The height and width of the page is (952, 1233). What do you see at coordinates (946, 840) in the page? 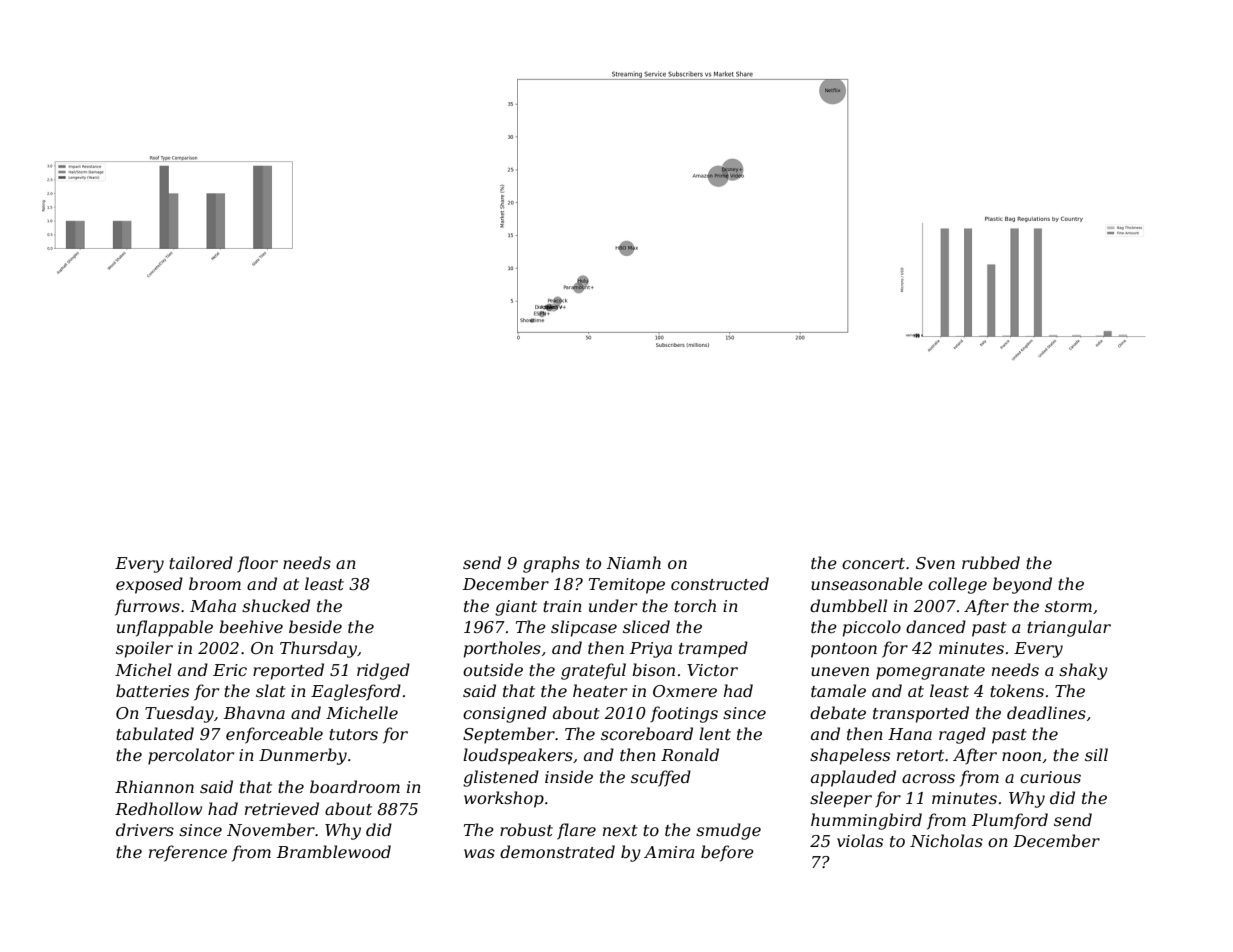
I see `Nicholas` at bounding box center [946, 840].
